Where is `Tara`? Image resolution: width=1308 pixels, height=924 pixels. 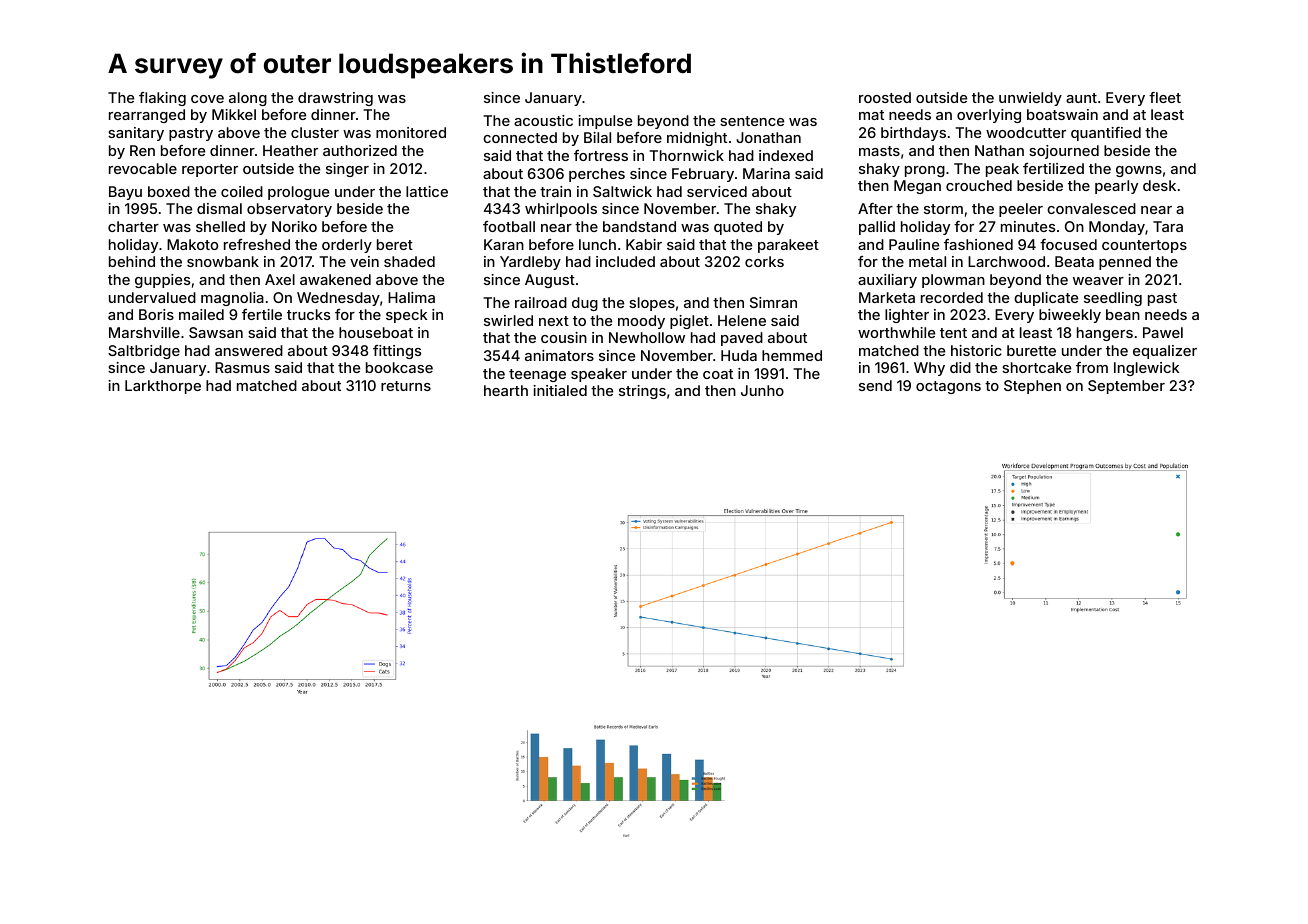 Tara is located at coordinates (1168, 226).
